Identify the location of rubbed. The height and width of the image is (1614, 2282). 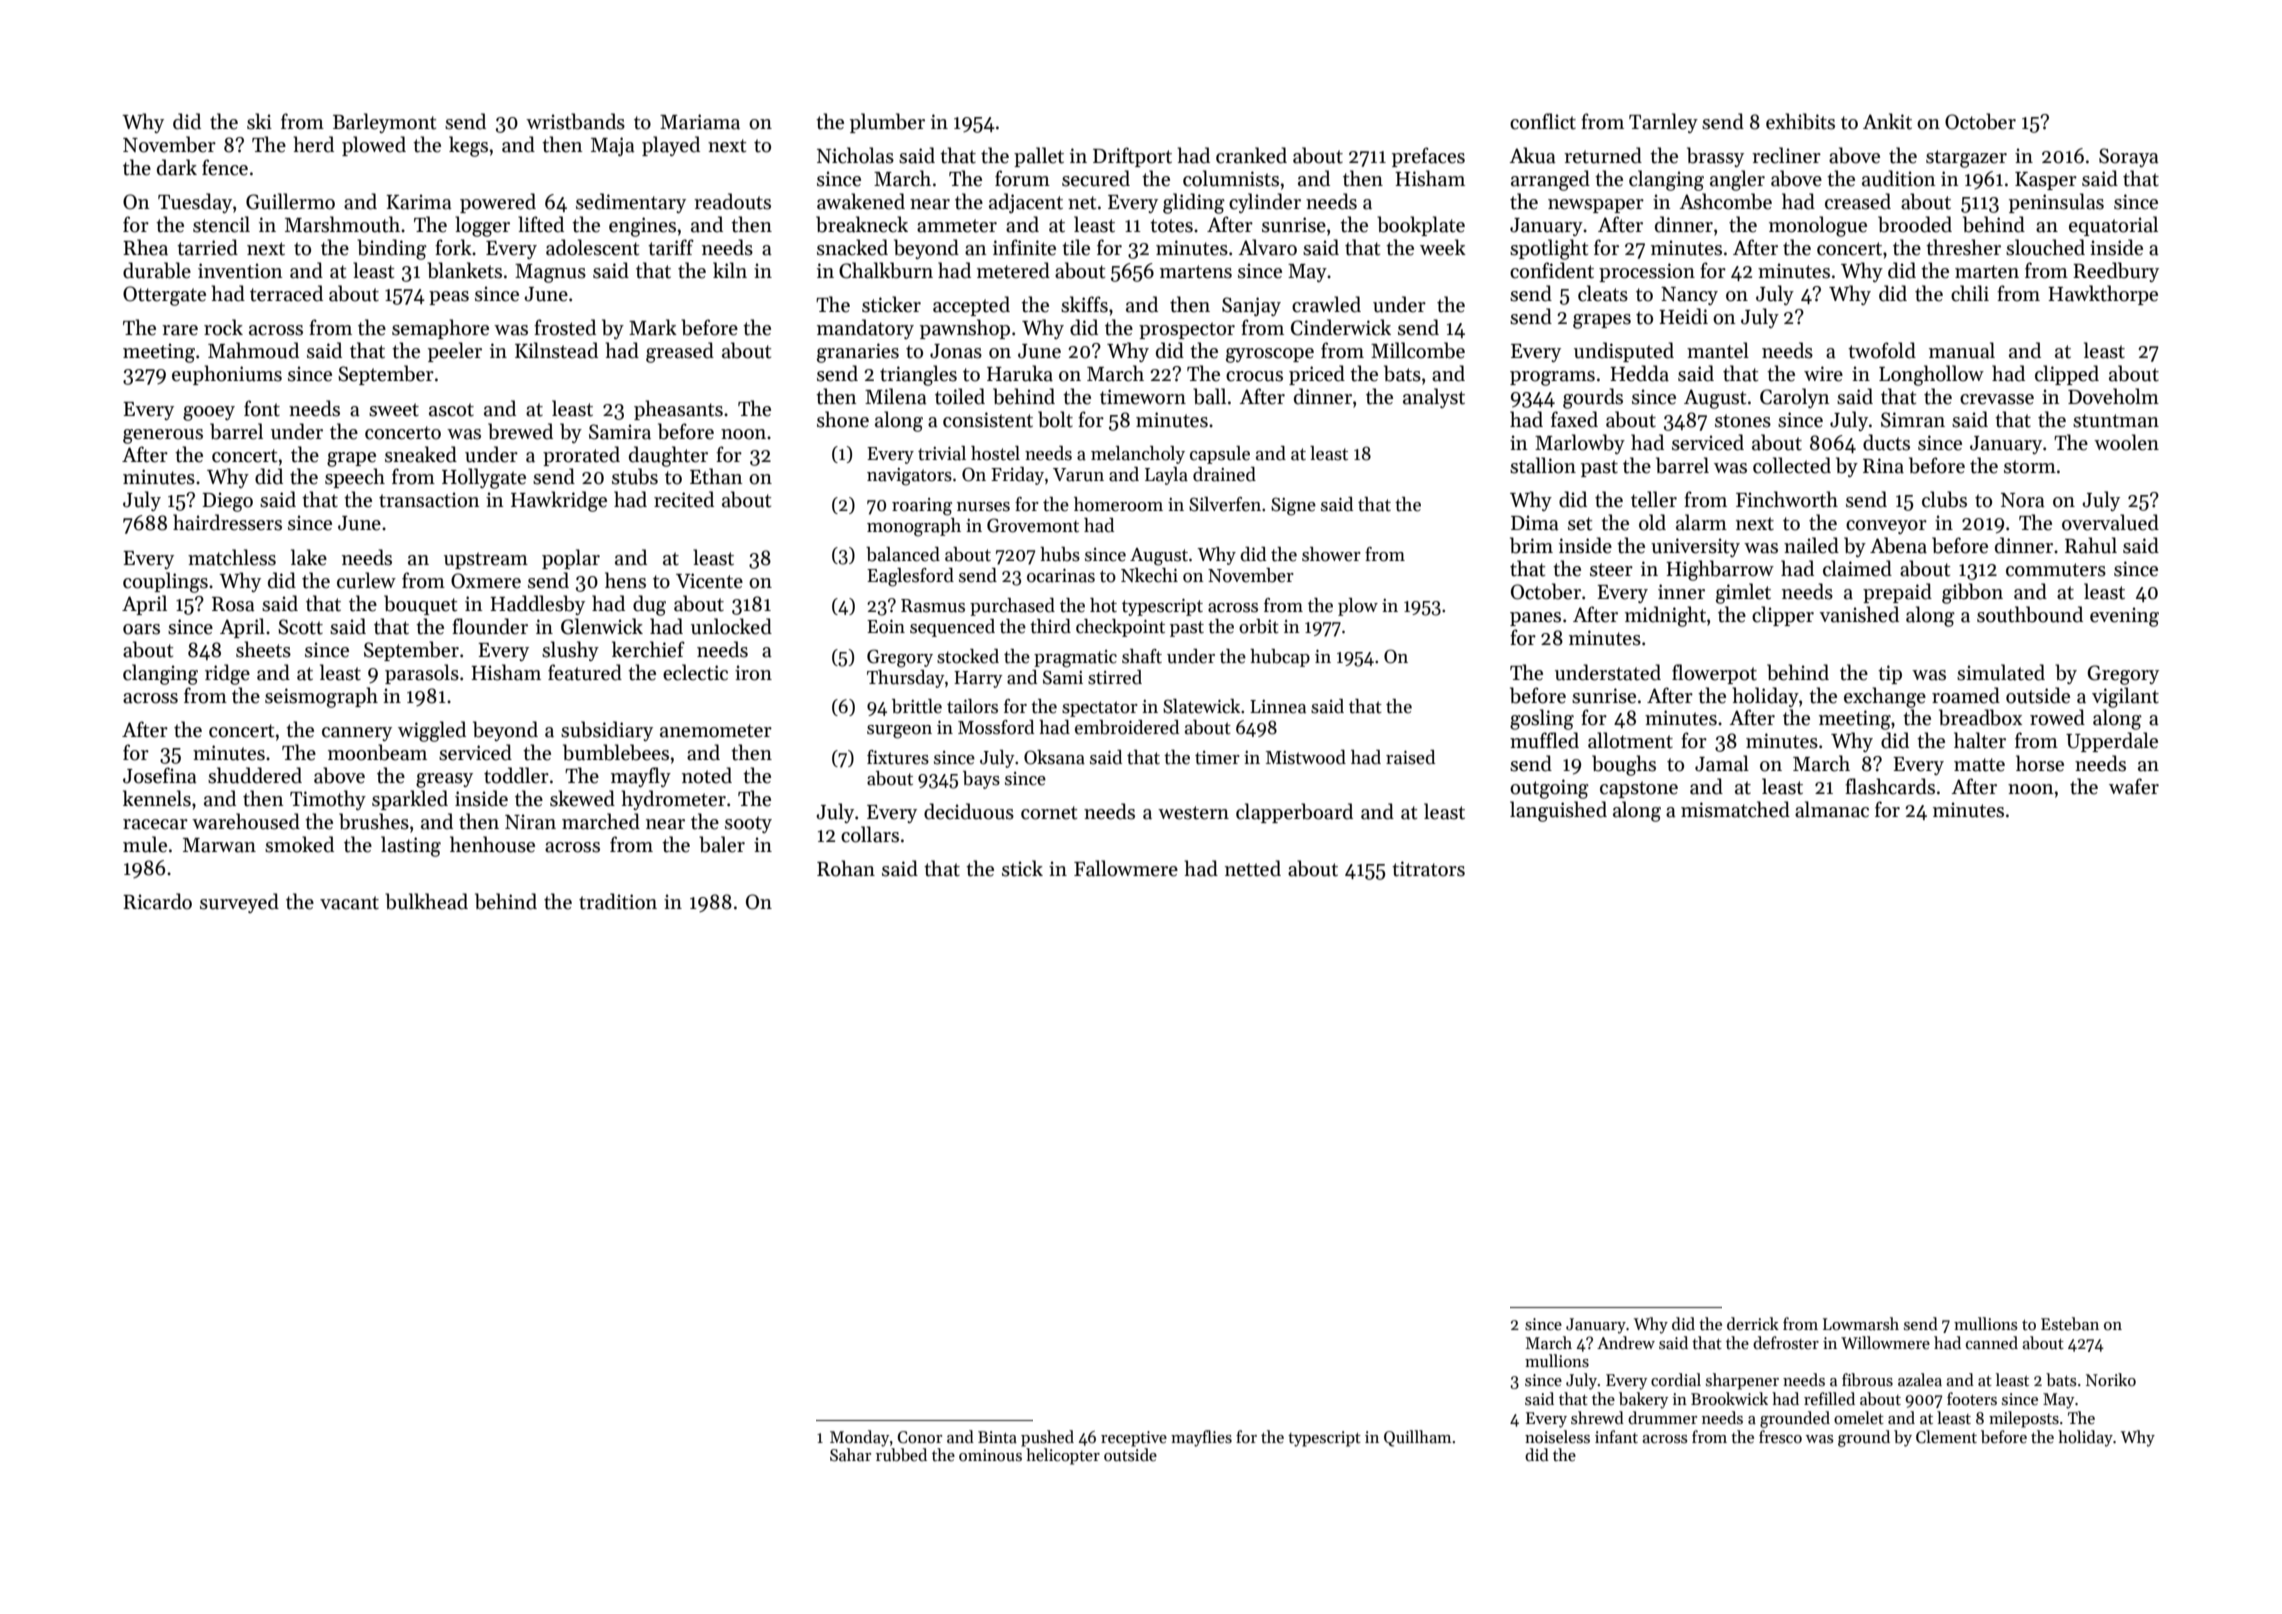
(901, 1455).
